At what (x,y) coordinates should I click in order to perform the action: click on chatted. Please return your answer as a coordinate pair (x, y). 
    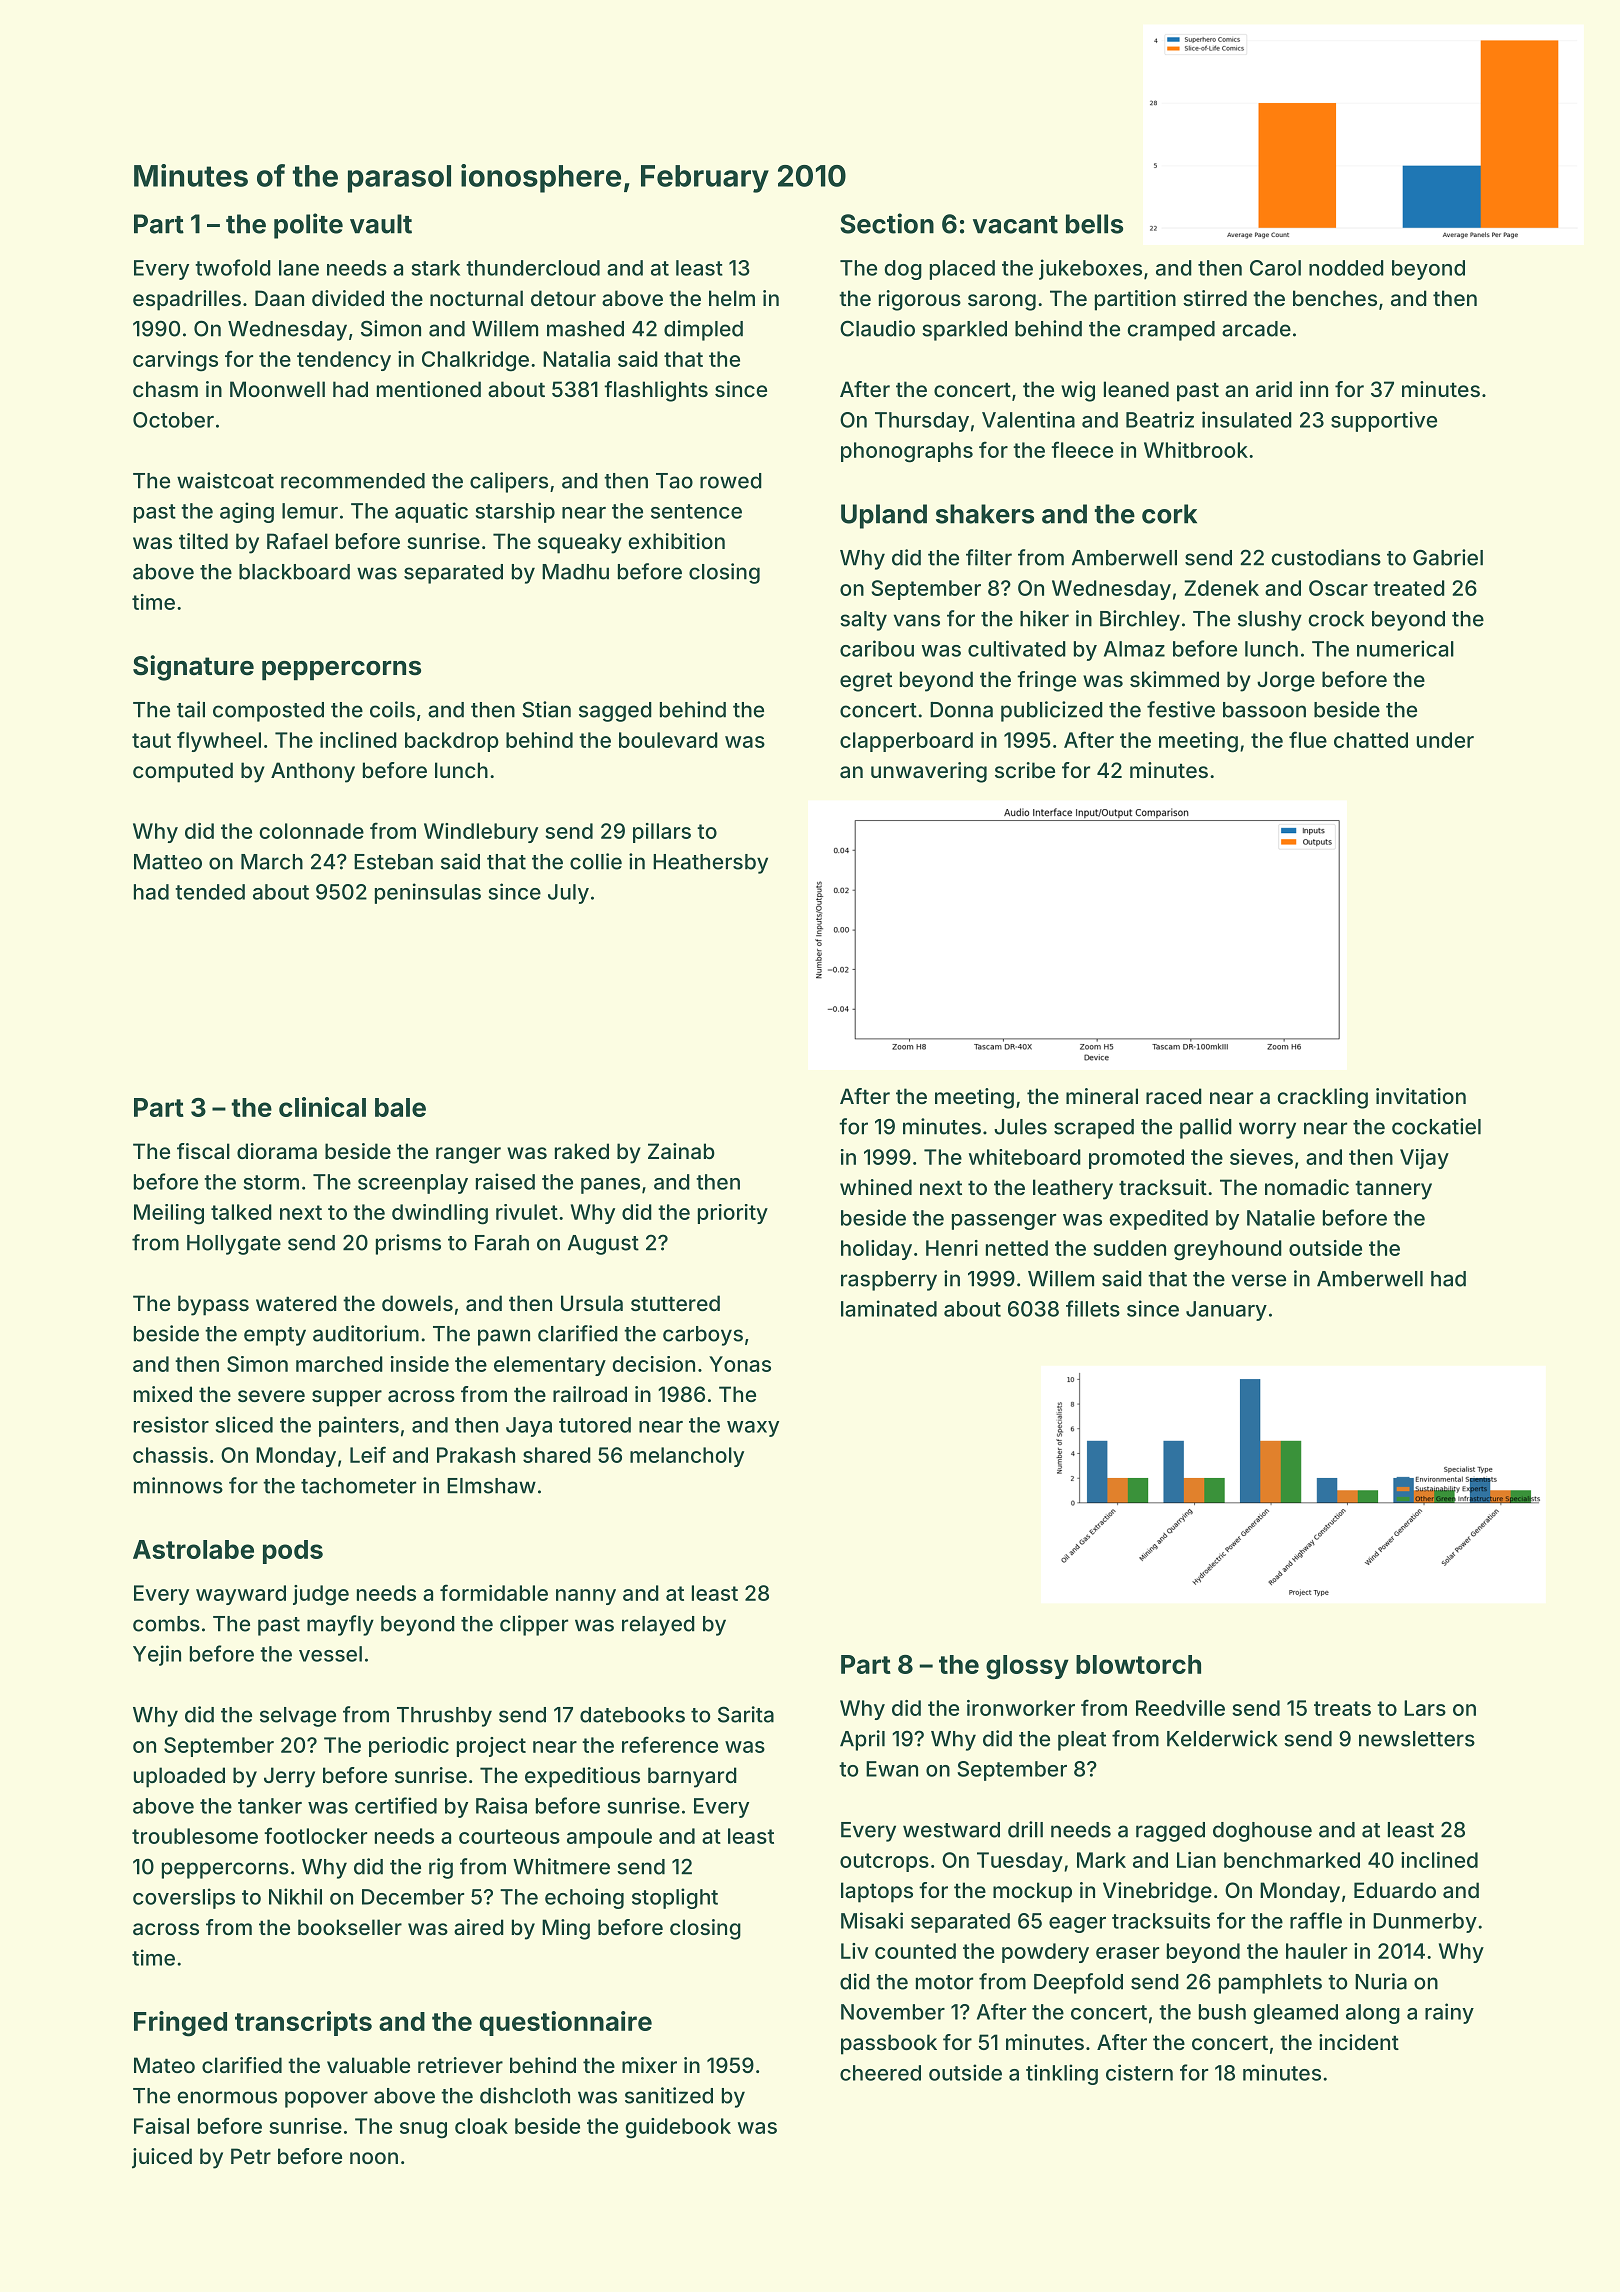
    Looking at the image, I should click on (1371, 740).
